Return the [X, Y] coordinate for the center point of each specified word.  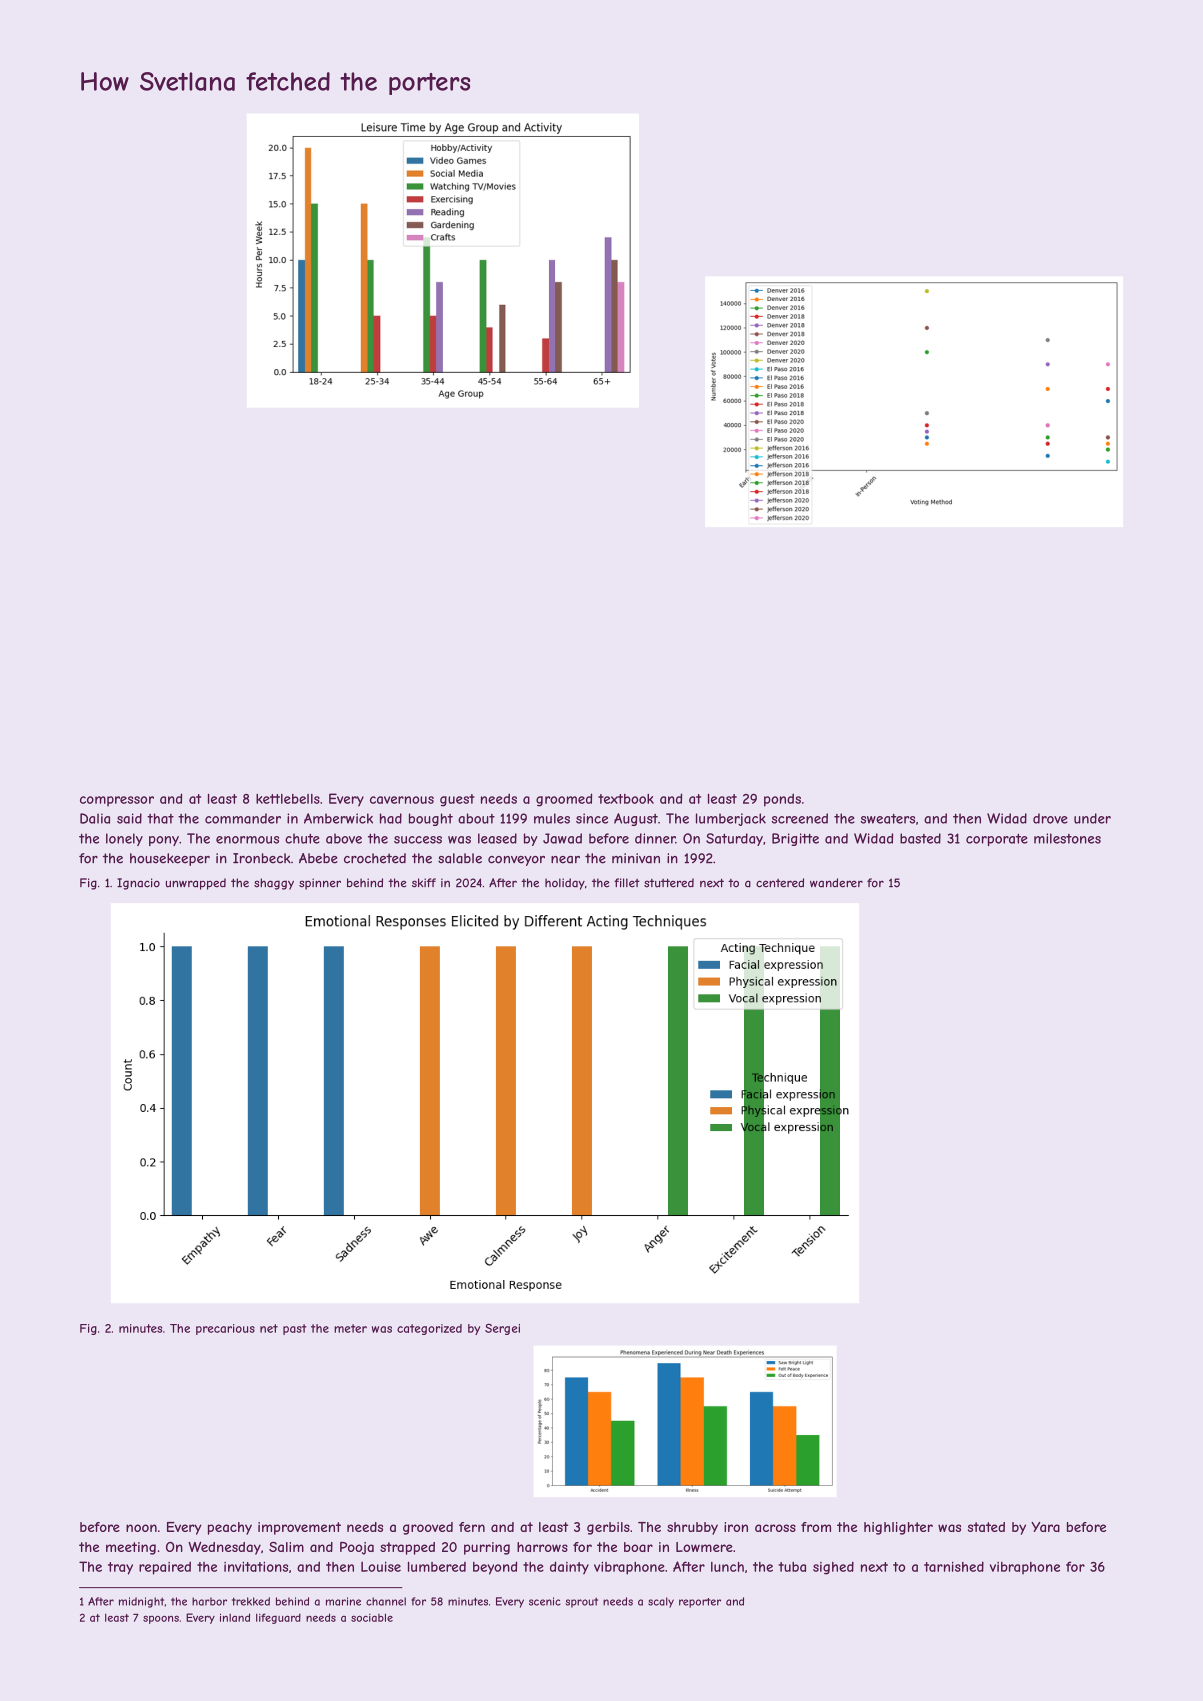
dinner [655, 838]
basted [920, 838]
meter [350, 1328]
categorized [429, 1329]
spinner [320, 884]
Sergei [502, 1329]
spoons [161, 1620]
